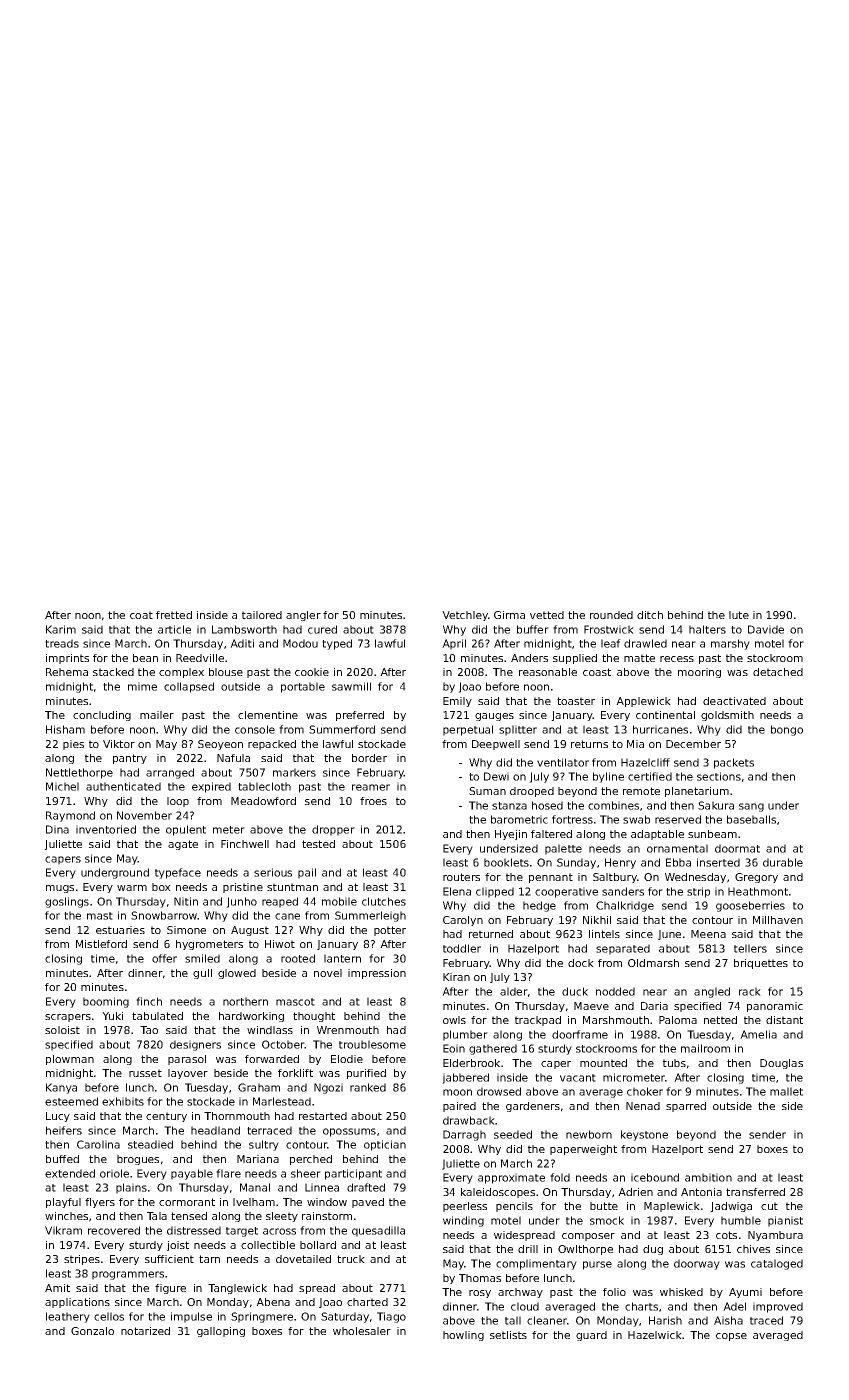 This page has width=849, height=1400. What do you see at coordinates (144, 815) in the page?
I see `November` at bounding box center [144, 815].
